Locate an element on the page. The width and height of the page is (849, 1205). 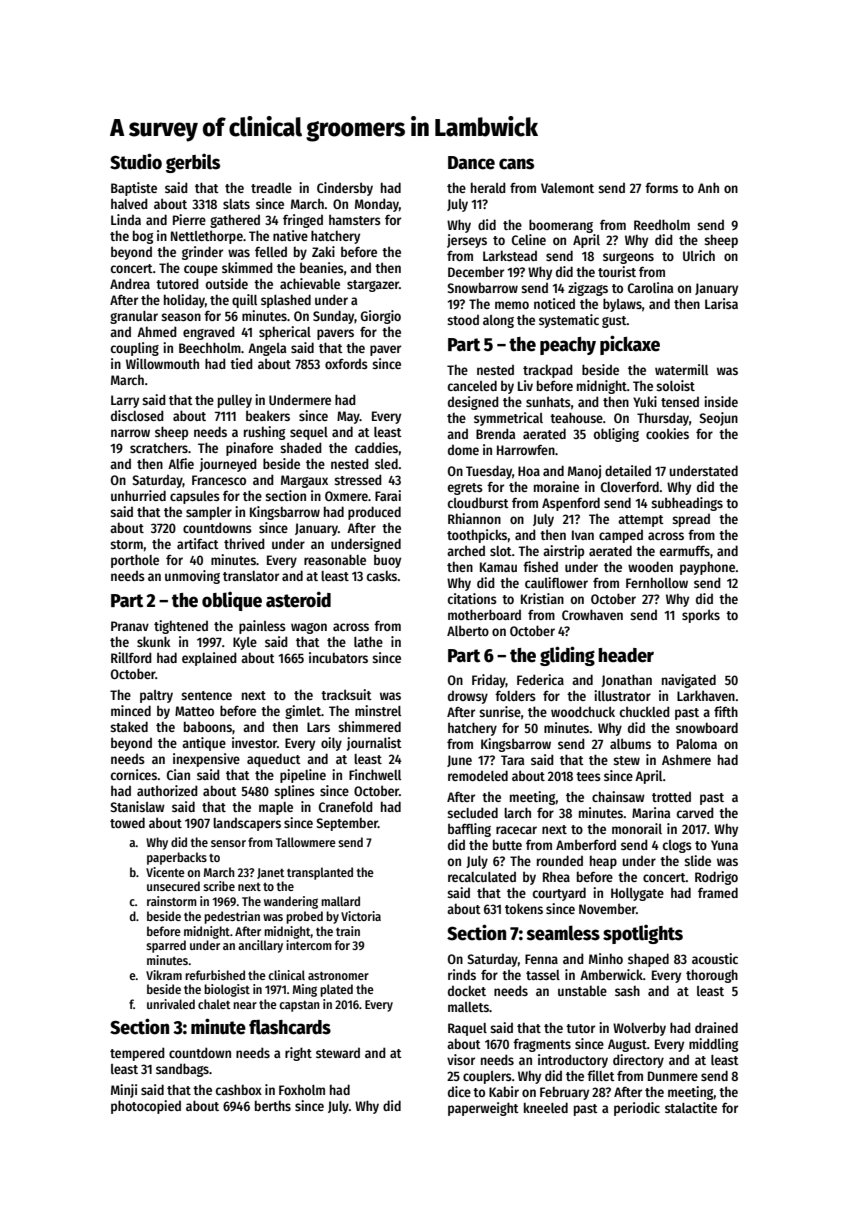
intercom is located at coordinates (309, 945).
